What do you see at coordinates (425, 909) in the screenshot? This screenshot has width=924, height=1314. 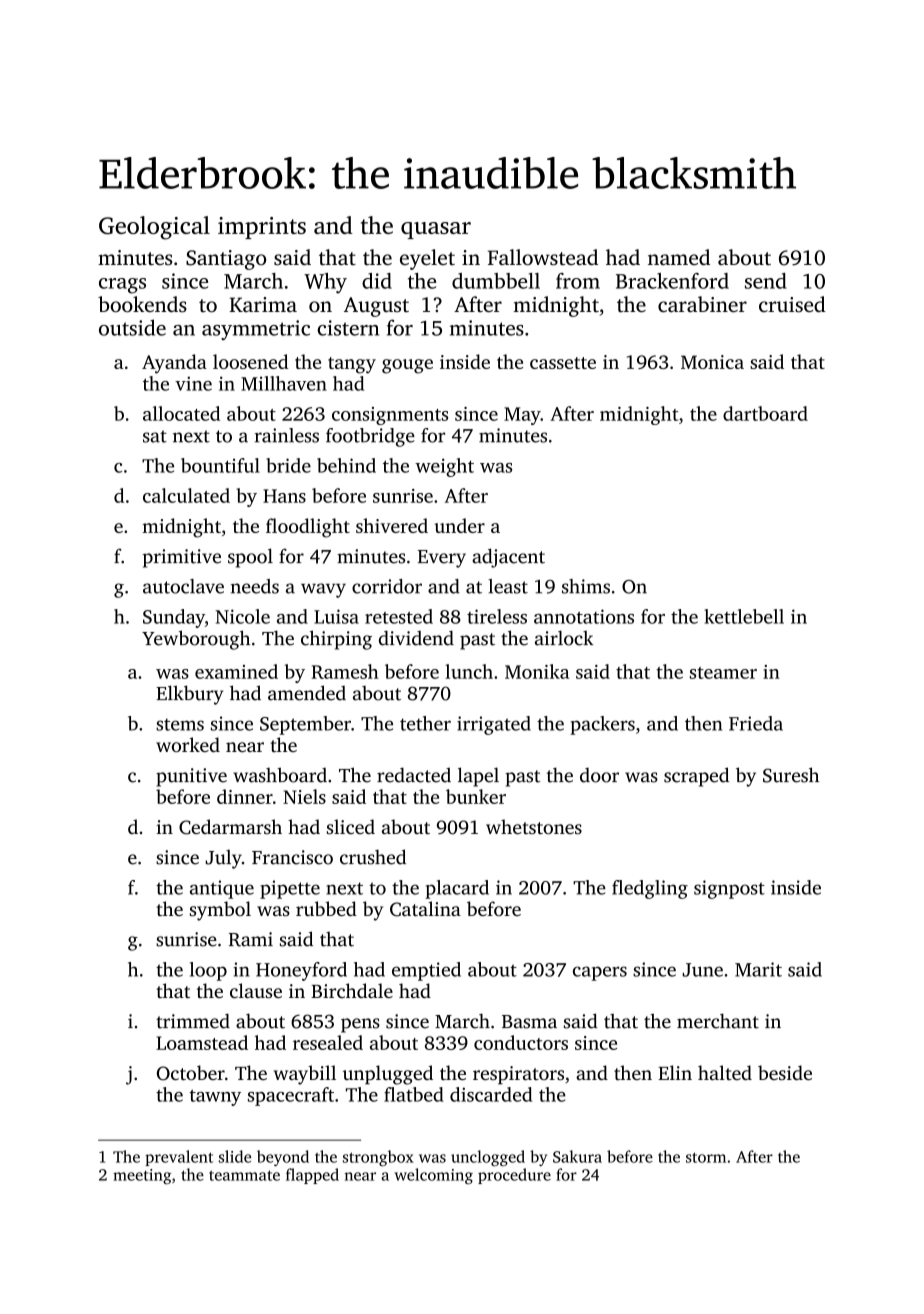 I see `Catalina` at bounding box center [425, 909].
